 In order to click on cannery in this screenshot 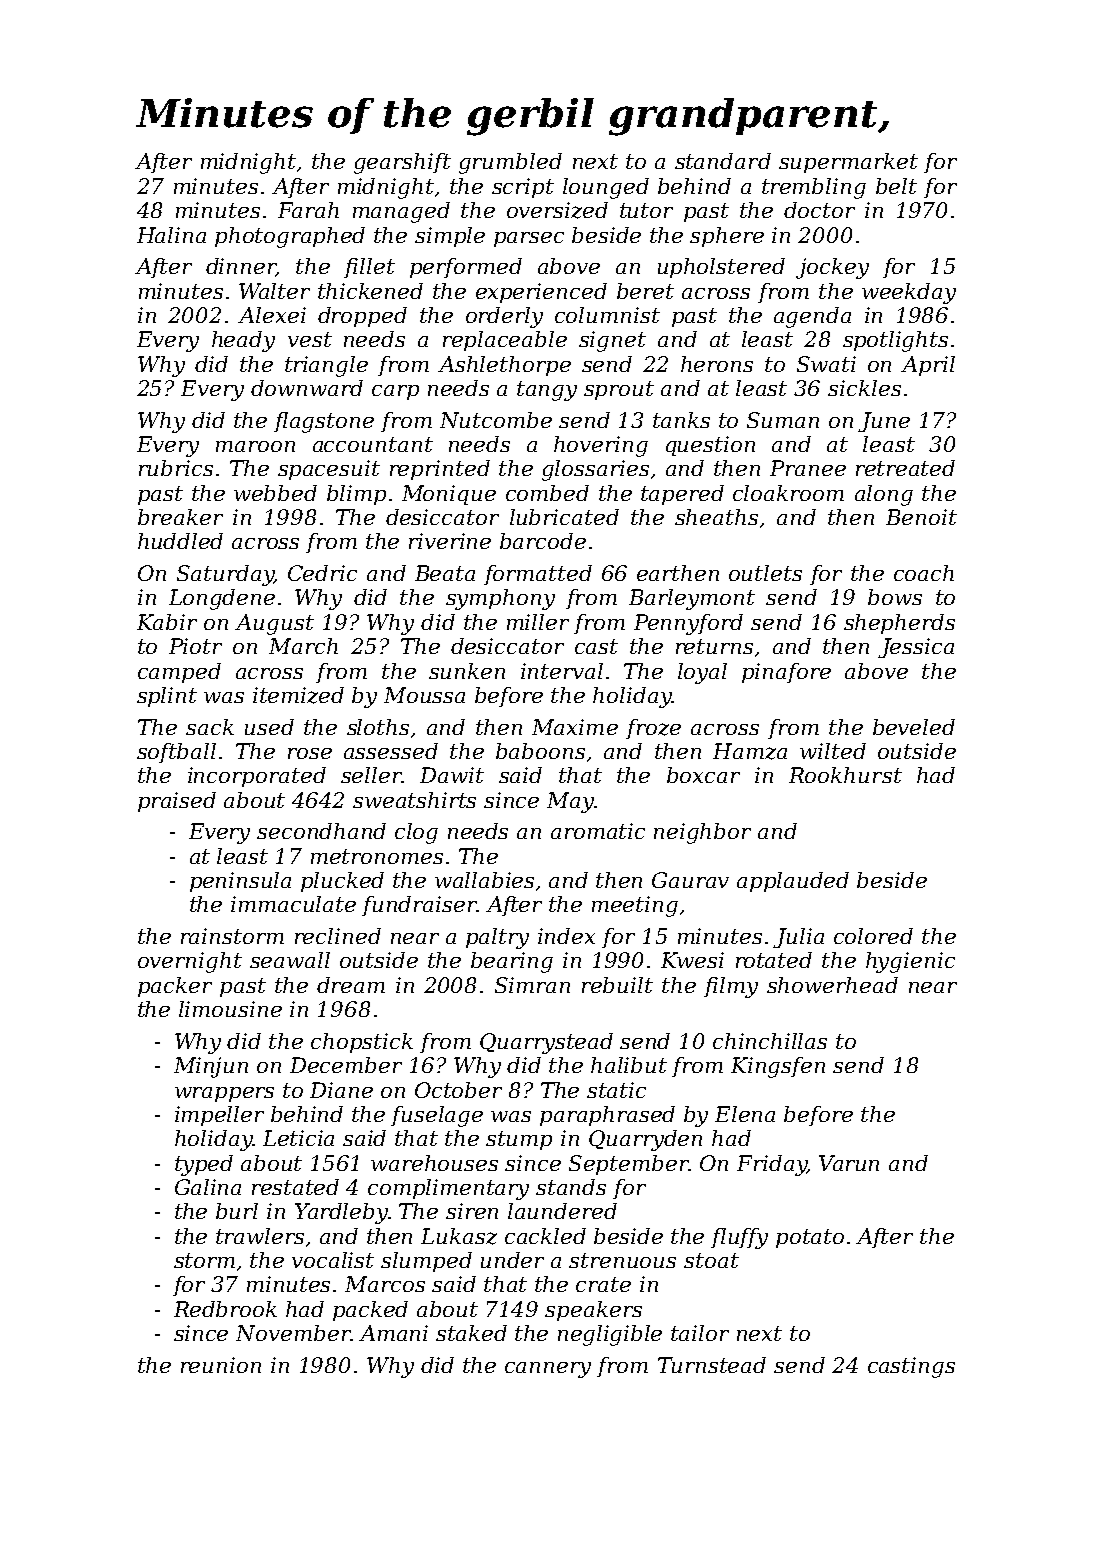, I will do `click(548, 1370)`.
